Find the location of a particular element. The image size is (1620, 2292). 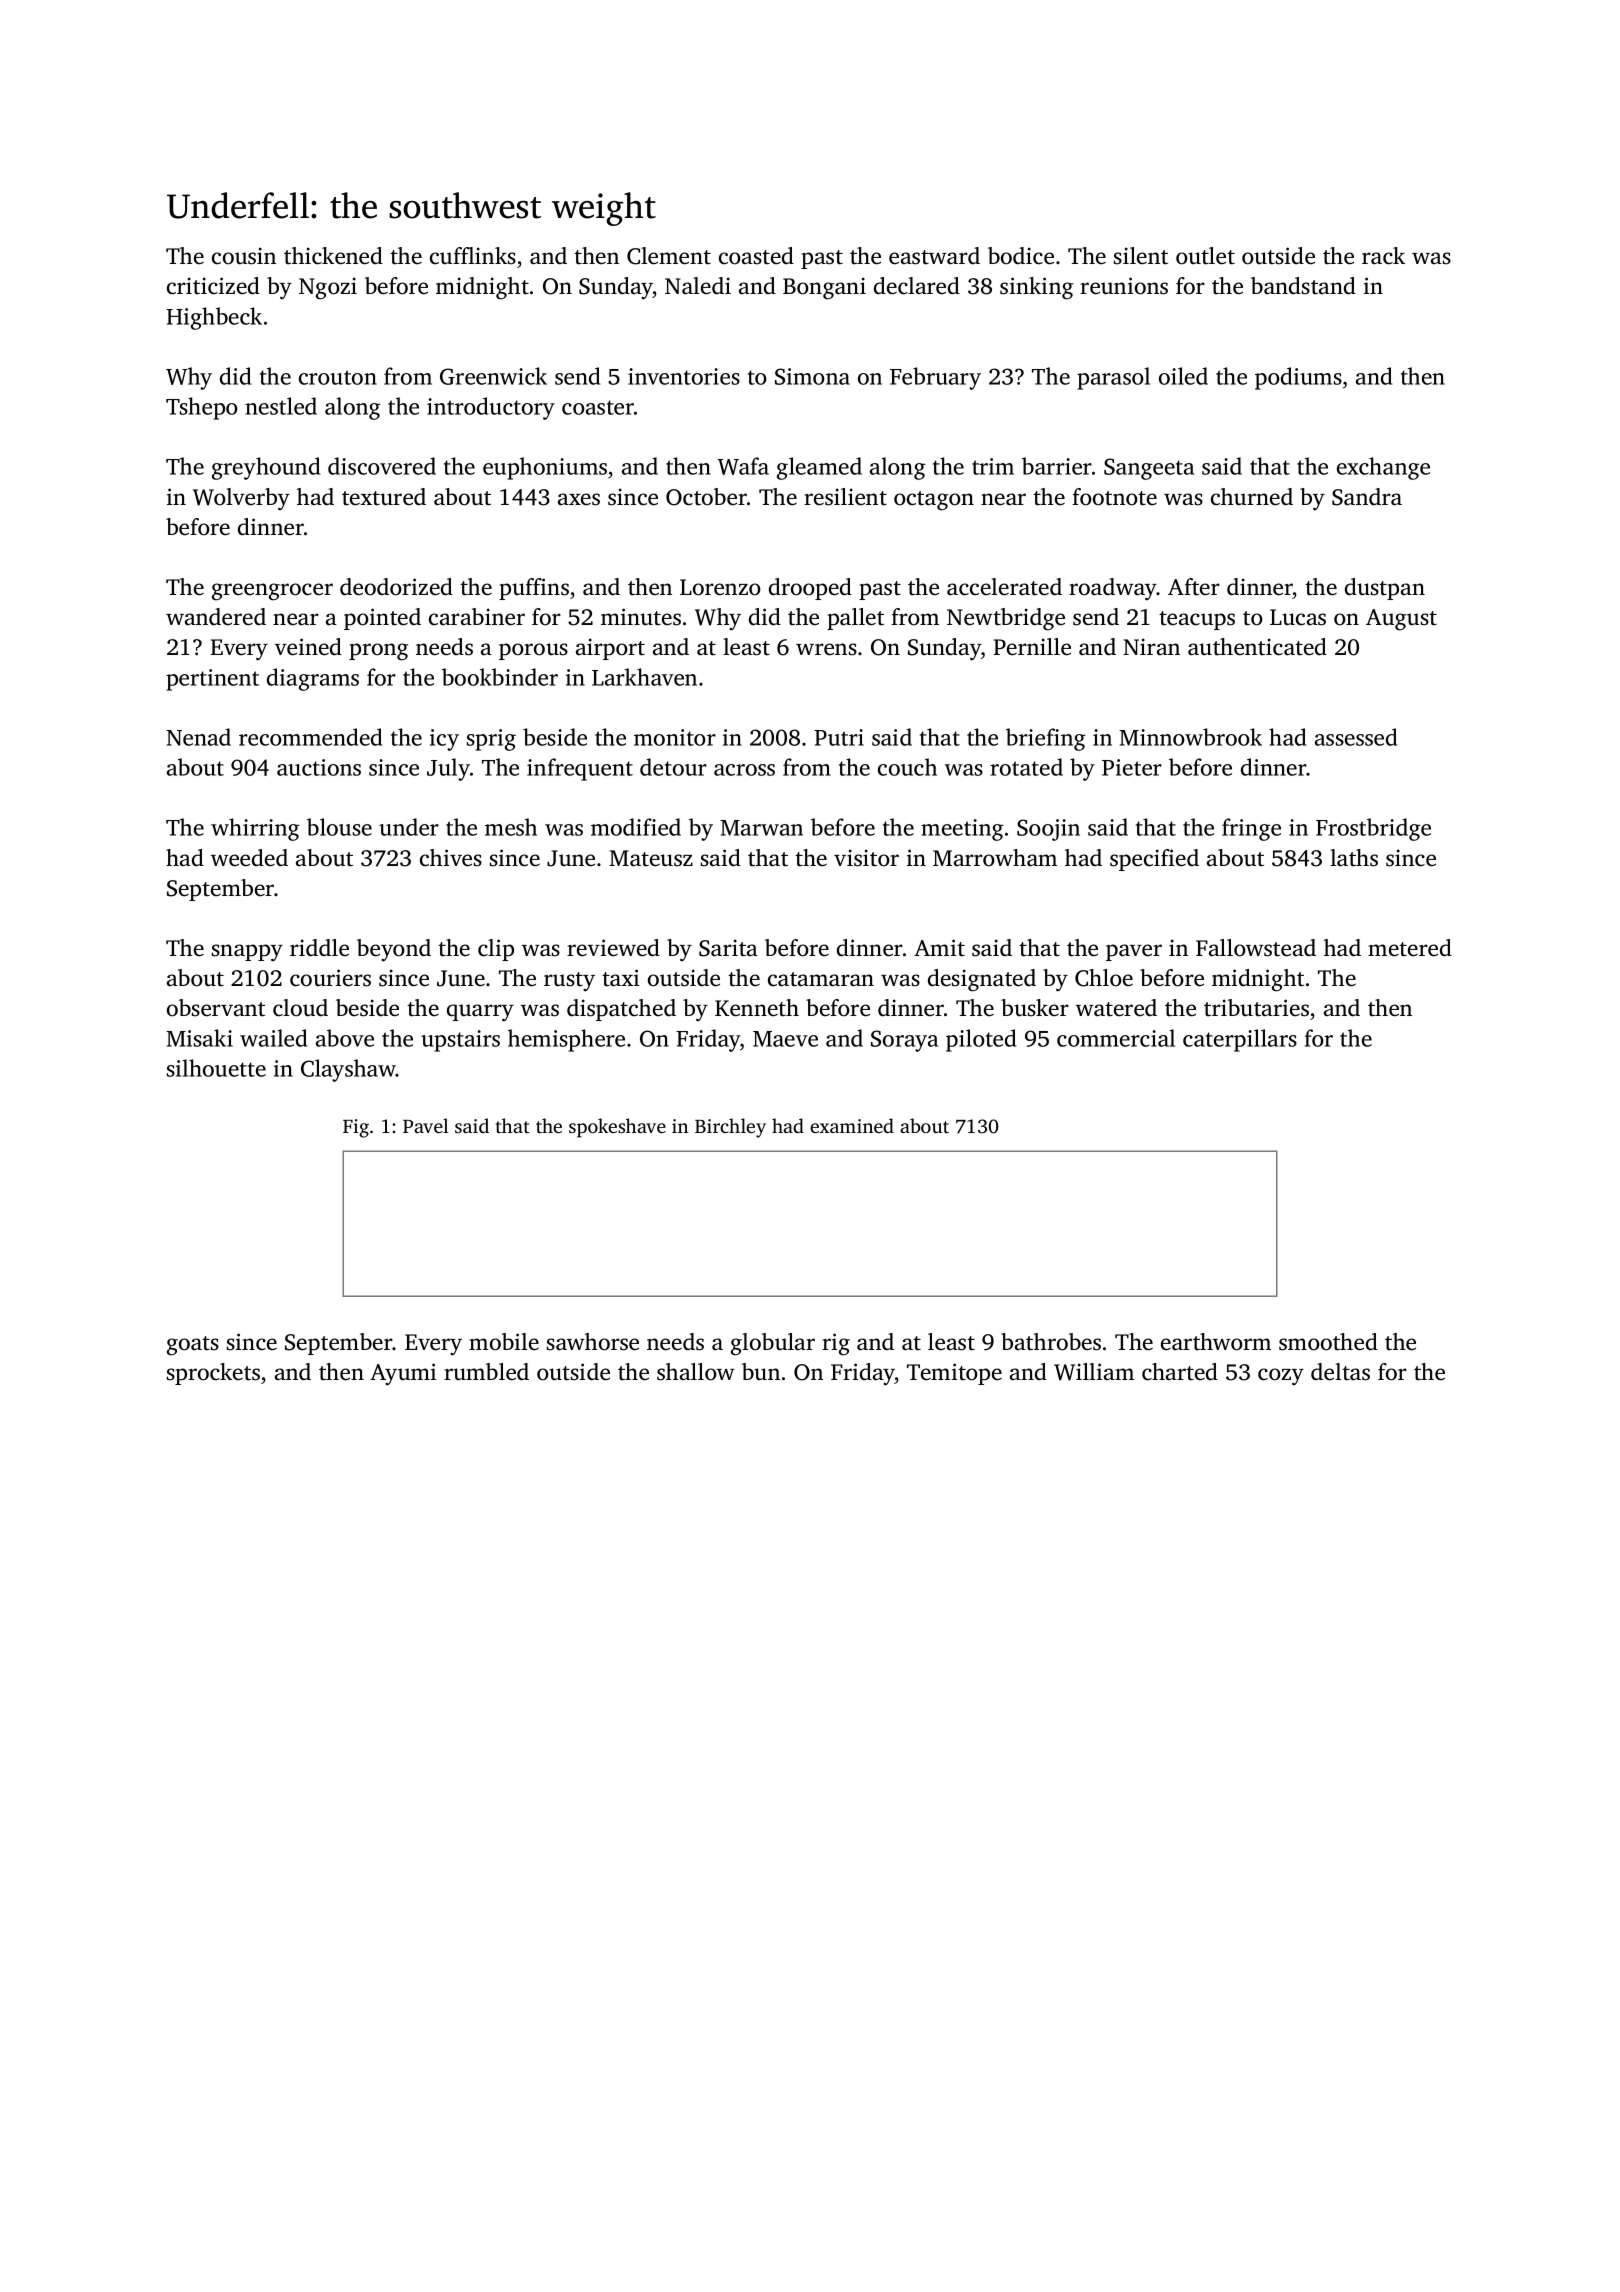

caterpillars is located at coordinates (1240, 1040).
